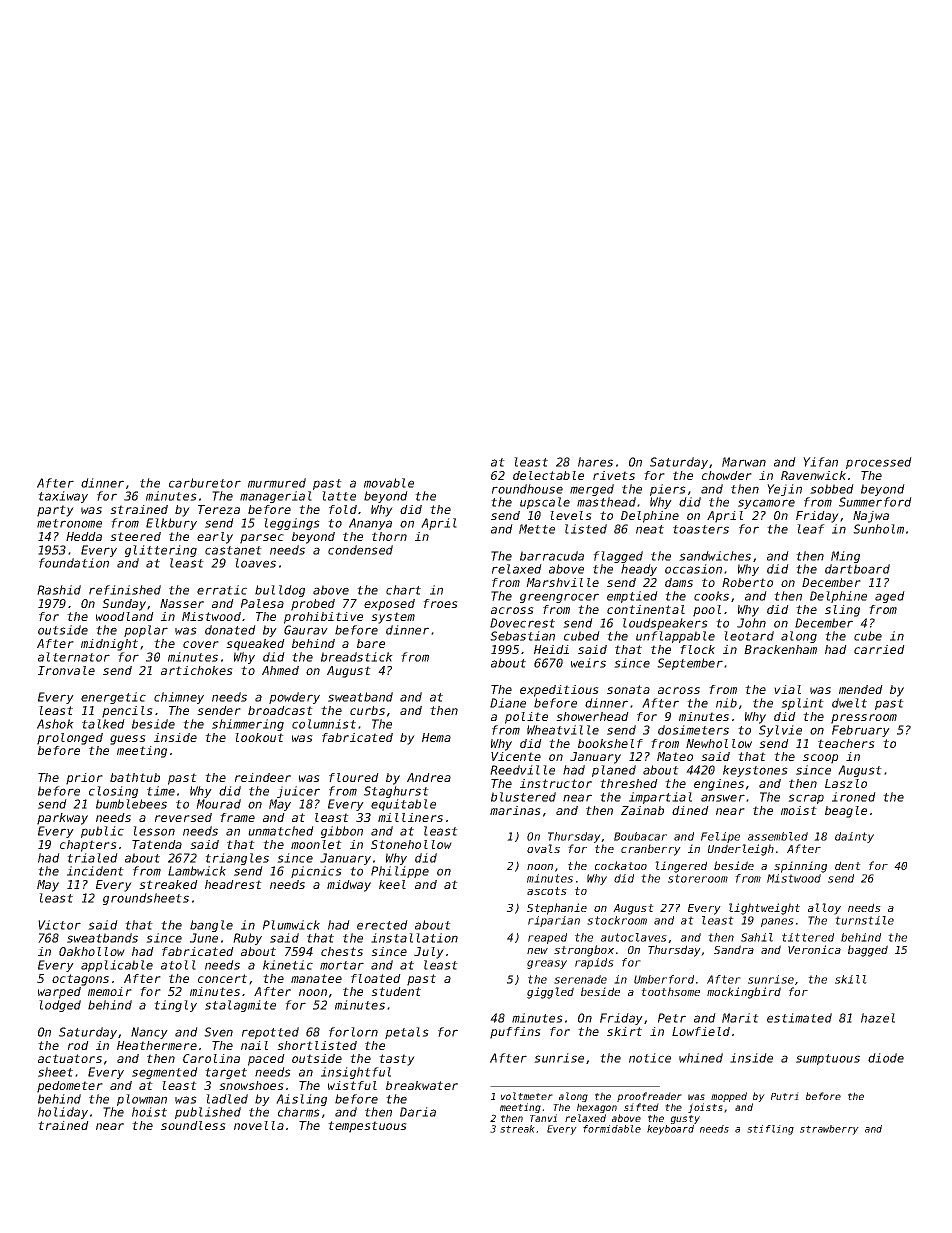 The image size is (952, 1233). Describe the element at coordinates (62, 819) in the document. I see `parkway` at that location.
